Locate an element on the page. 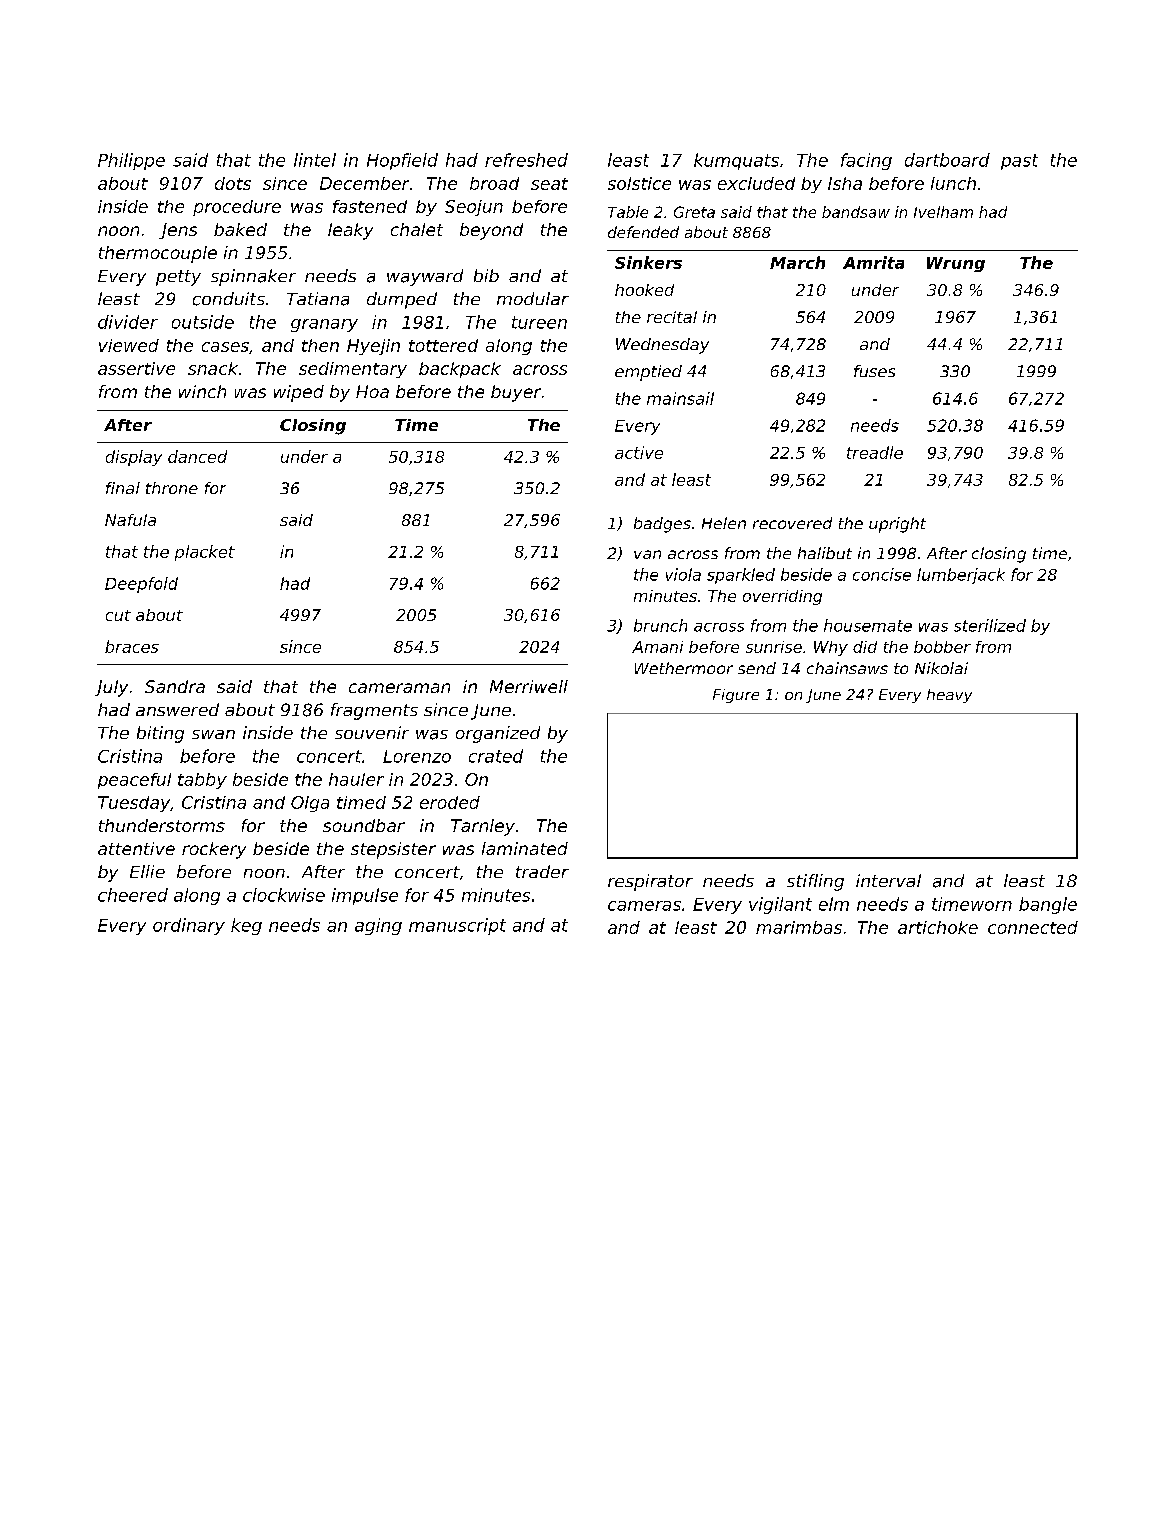 This image has height=1520, width=1175. lumberjack is located at coordinates (961, 576).
